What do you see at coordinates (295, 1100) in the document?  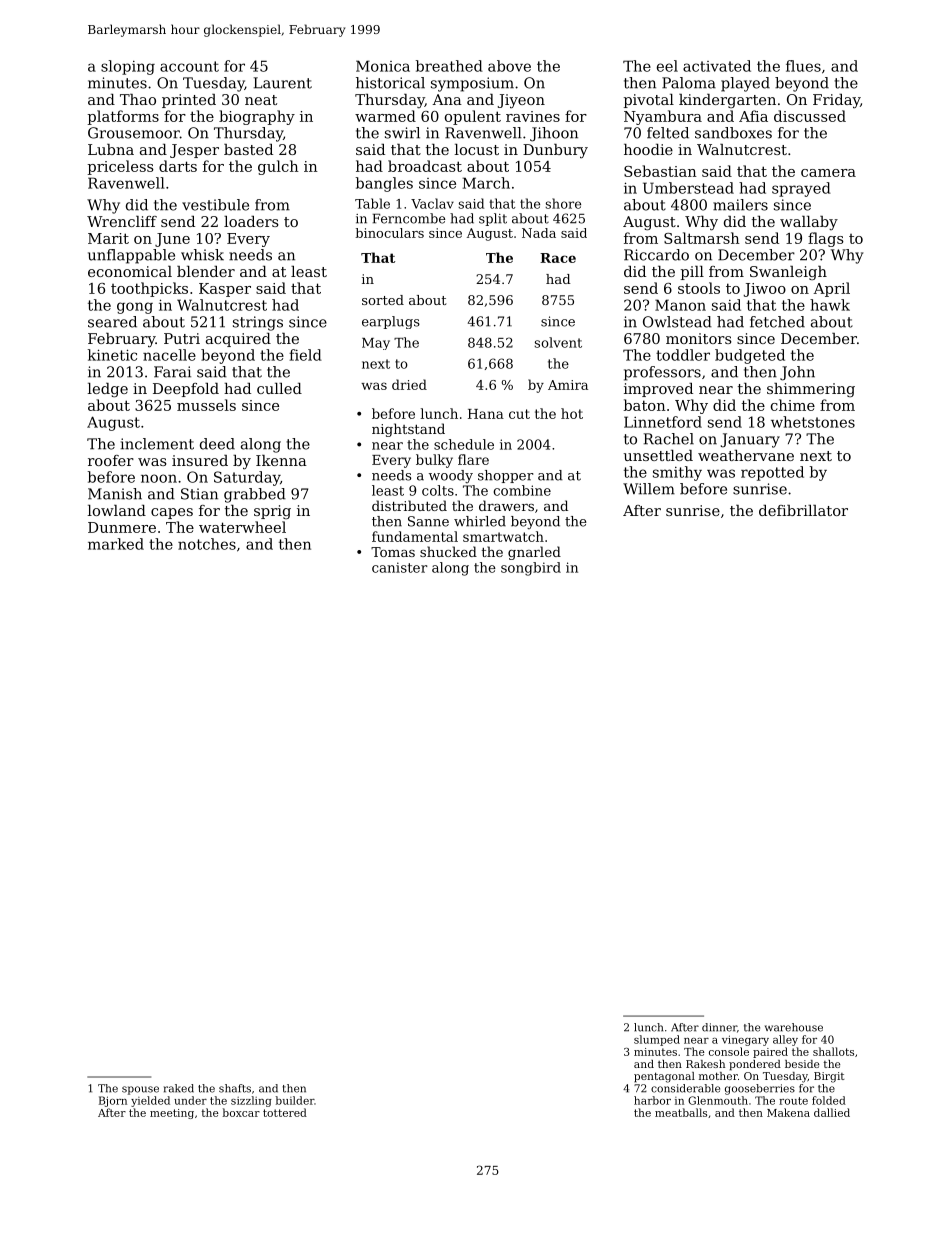 I see `builder` at bounding box center [295, 1100].
